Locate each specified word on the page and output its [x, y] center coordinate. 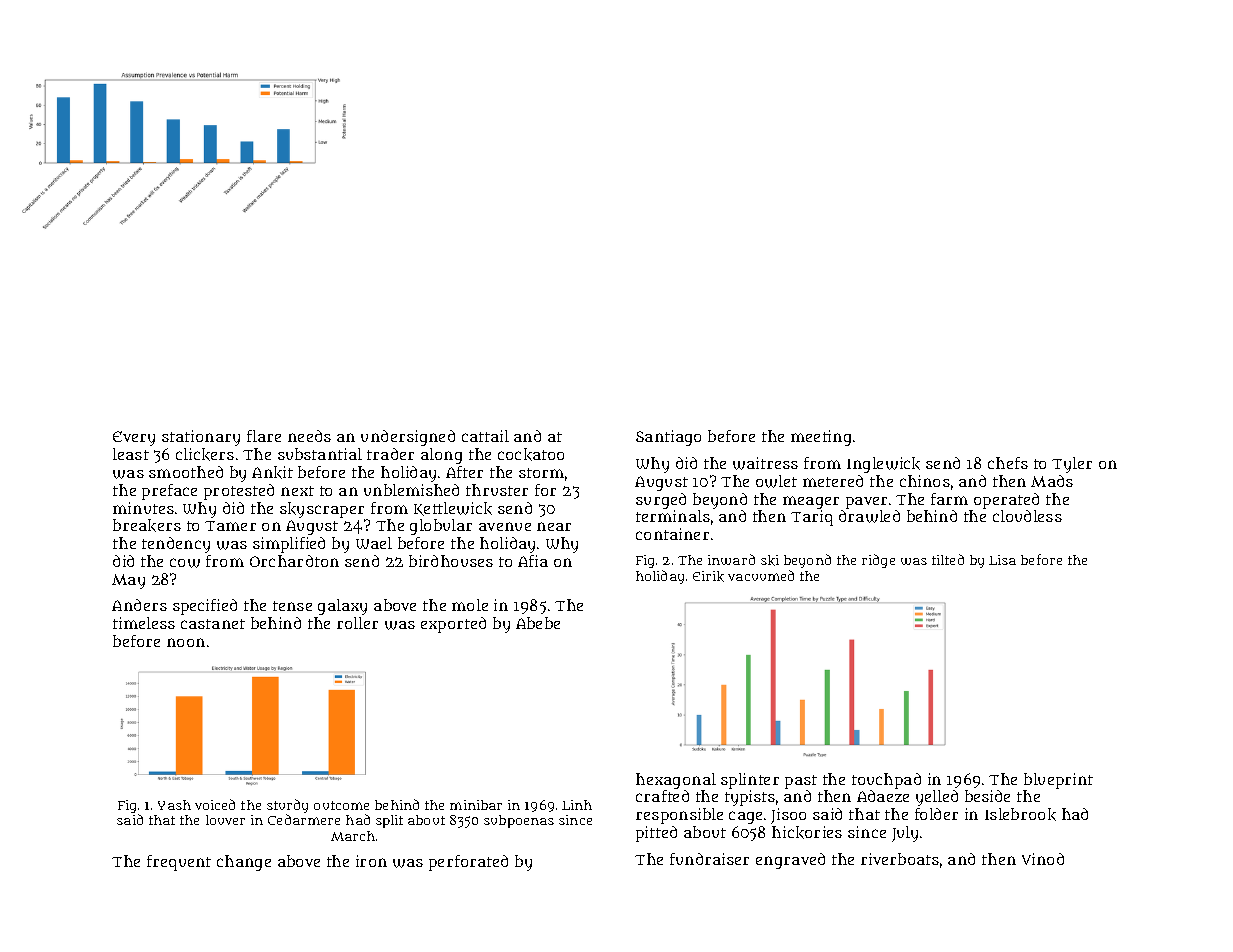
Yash [174, 805]
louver [225, 820]
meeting [821, 438]
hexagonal [676, 781]
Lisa [1002, 560]
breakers [147, 525]
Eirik [708, 576]
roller [357, 623]
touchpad [886, 781]
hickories [807, 832]
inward [731, 559]
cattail [485, 436]
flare [264, 436]
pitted [656, 834]
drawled [869, 516]
